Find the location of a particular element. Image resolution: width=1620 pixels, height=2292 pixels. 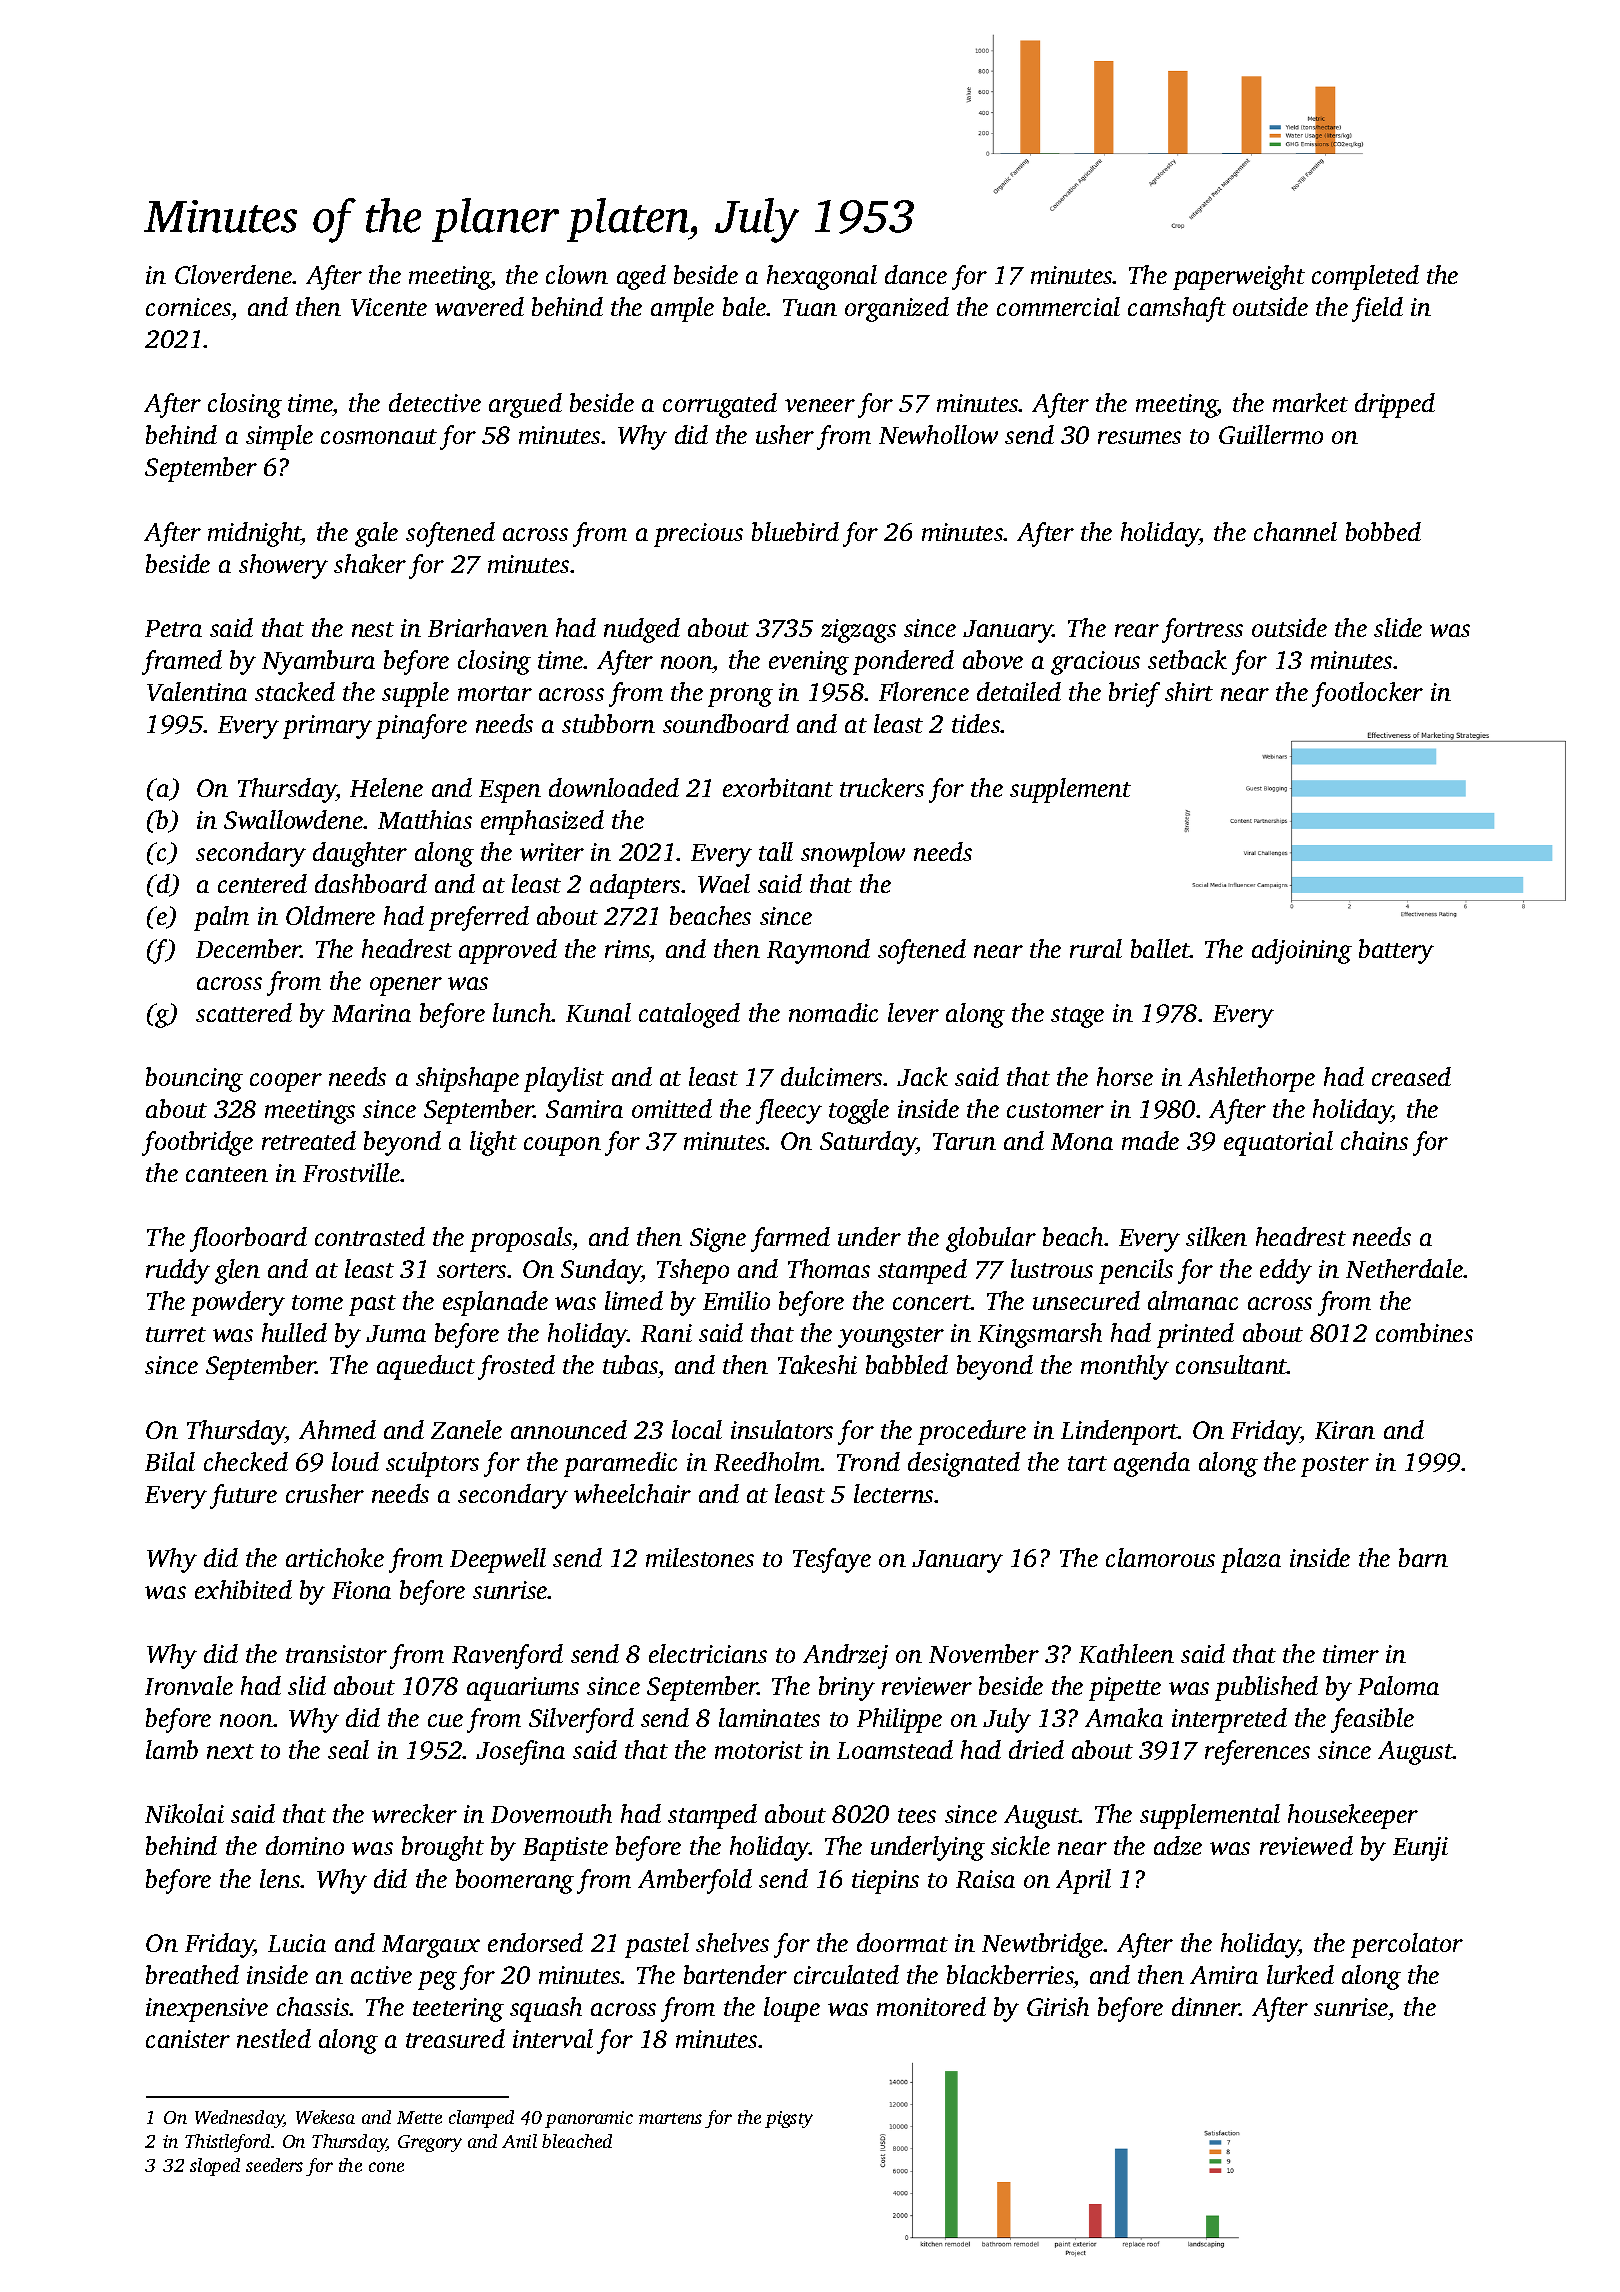

made is located at coordinates (1150, 1140).
